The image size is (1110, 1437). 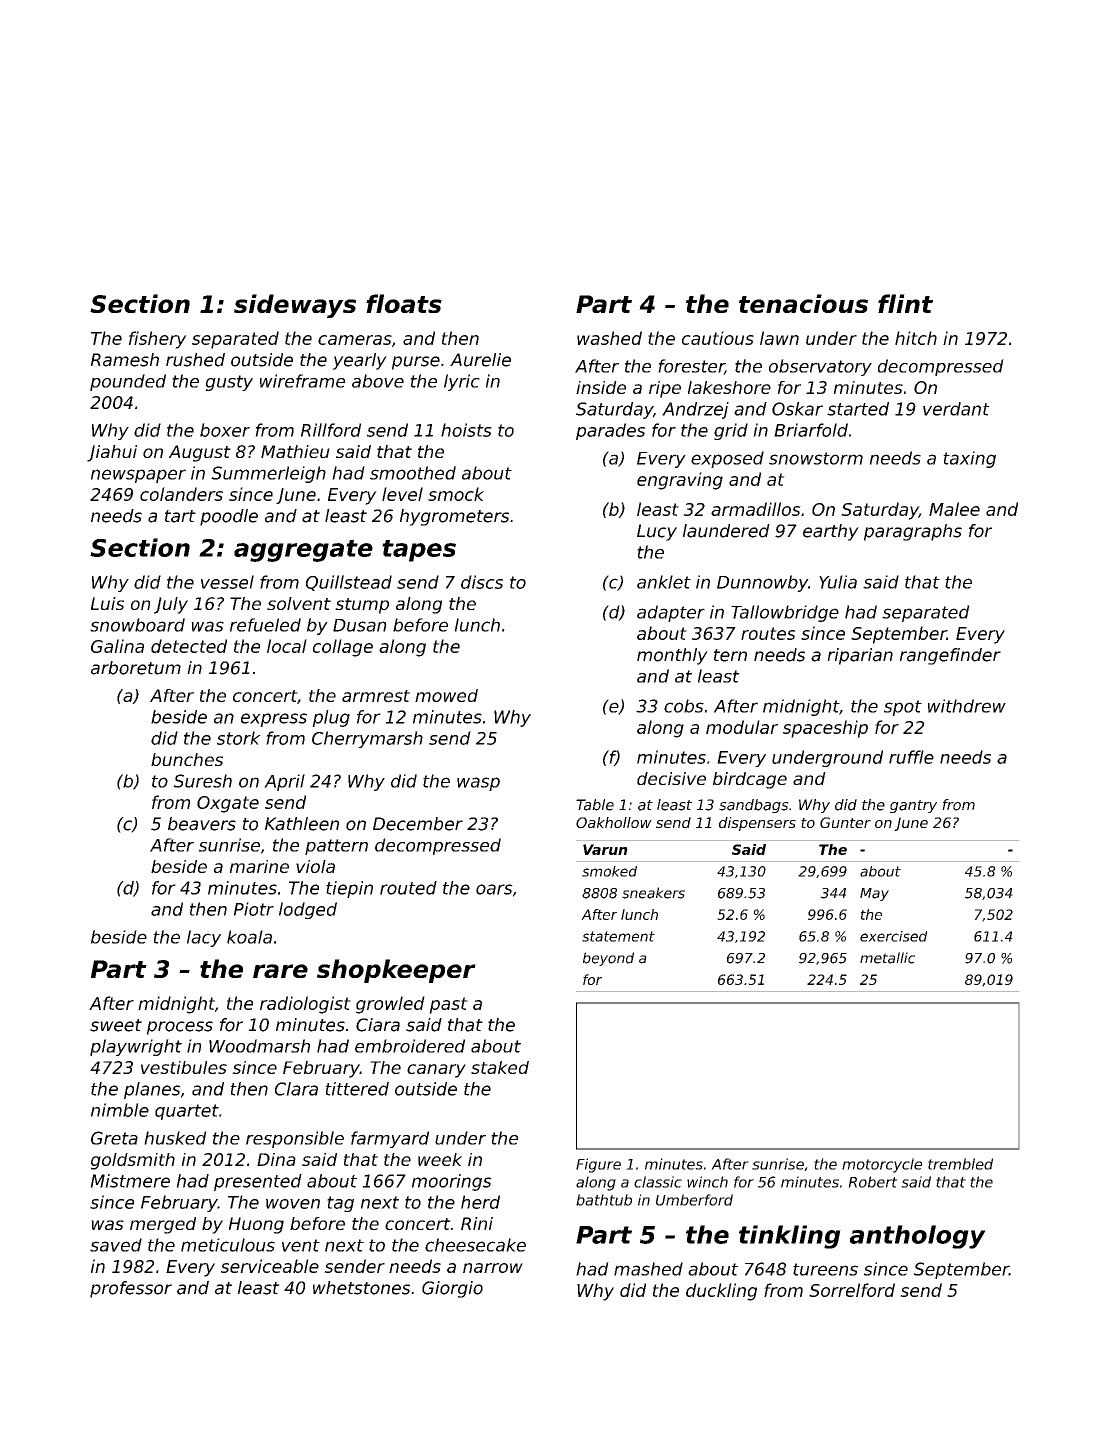 I want to click on Huong, so click(x=256, y=1225).
